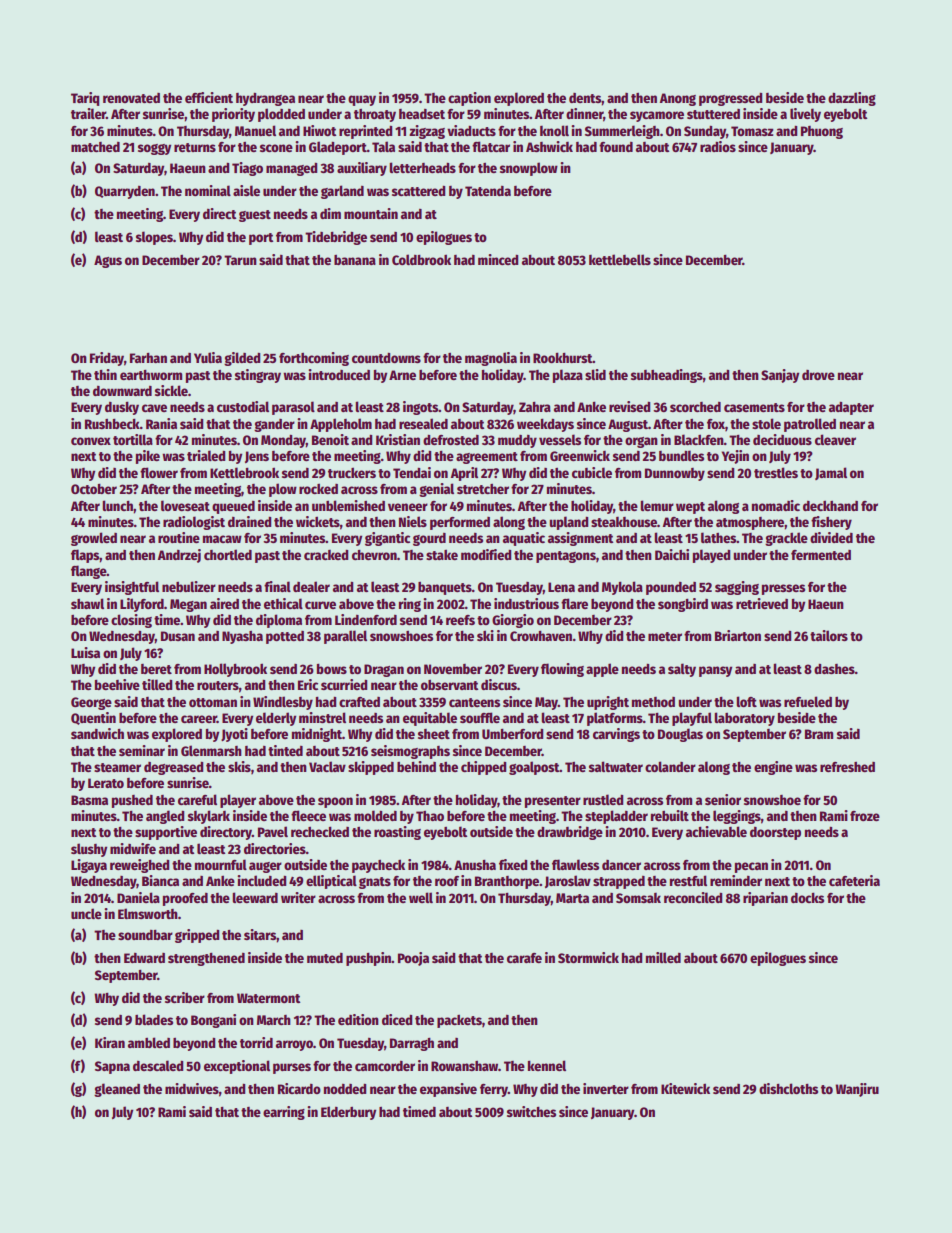 This image has height=1233, width=952. Describe the element at coordinates (94, 489) in the image. I see `October` at that location.
